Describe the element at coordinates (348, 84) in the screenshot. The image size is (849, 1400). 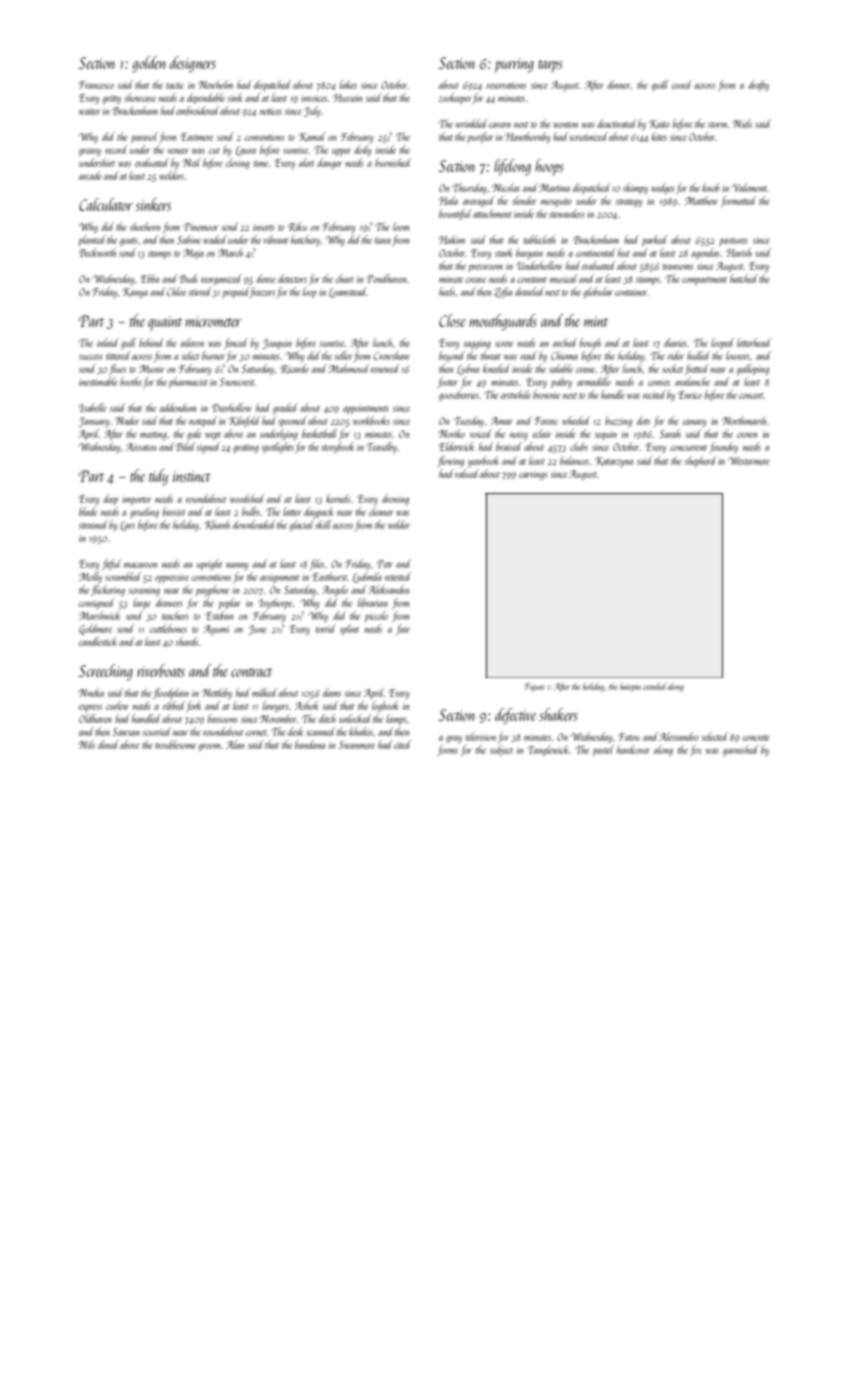
I see `lakes` at that location.
